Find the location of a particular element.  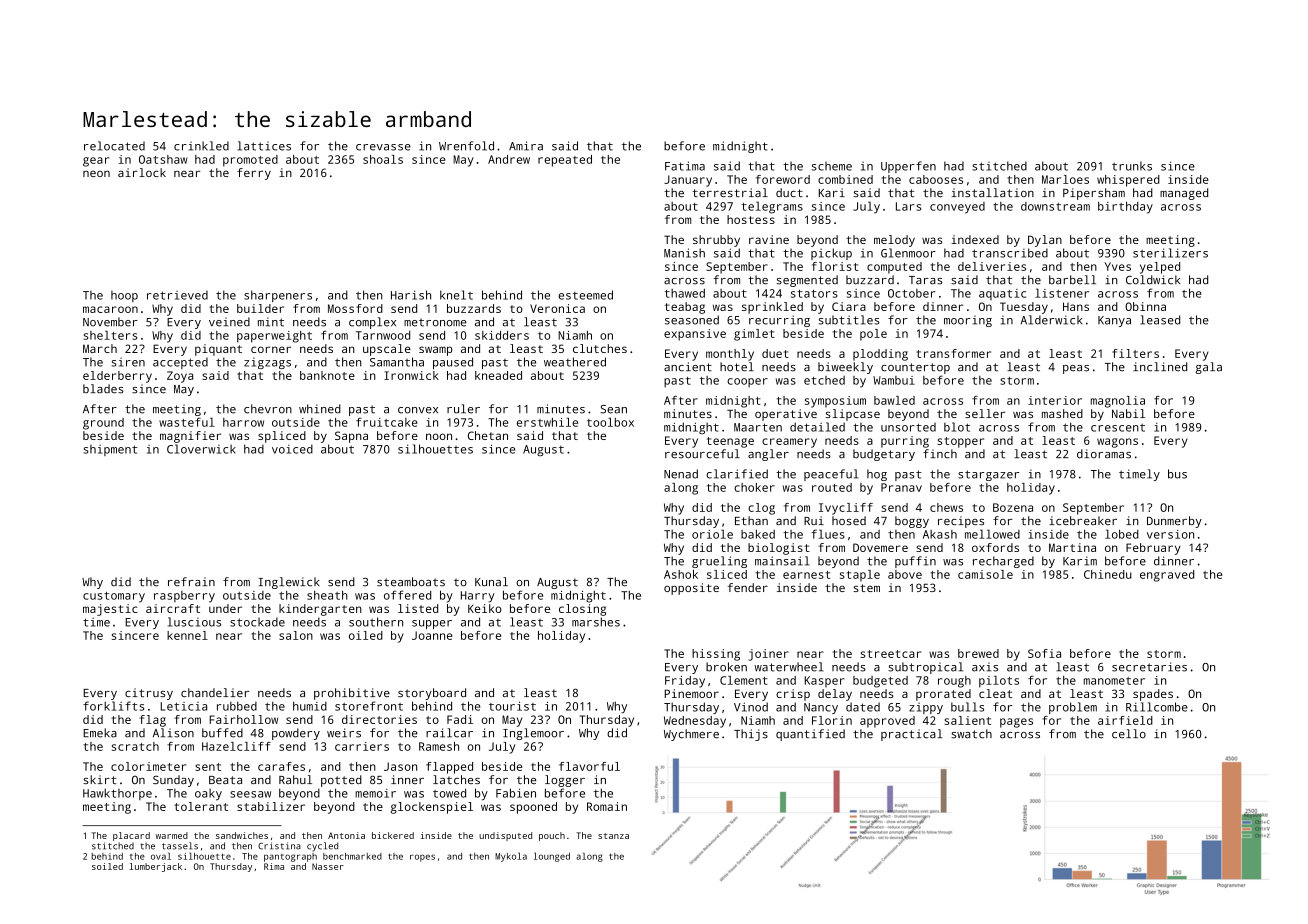

lounged is located at coordinates (552, 857).
